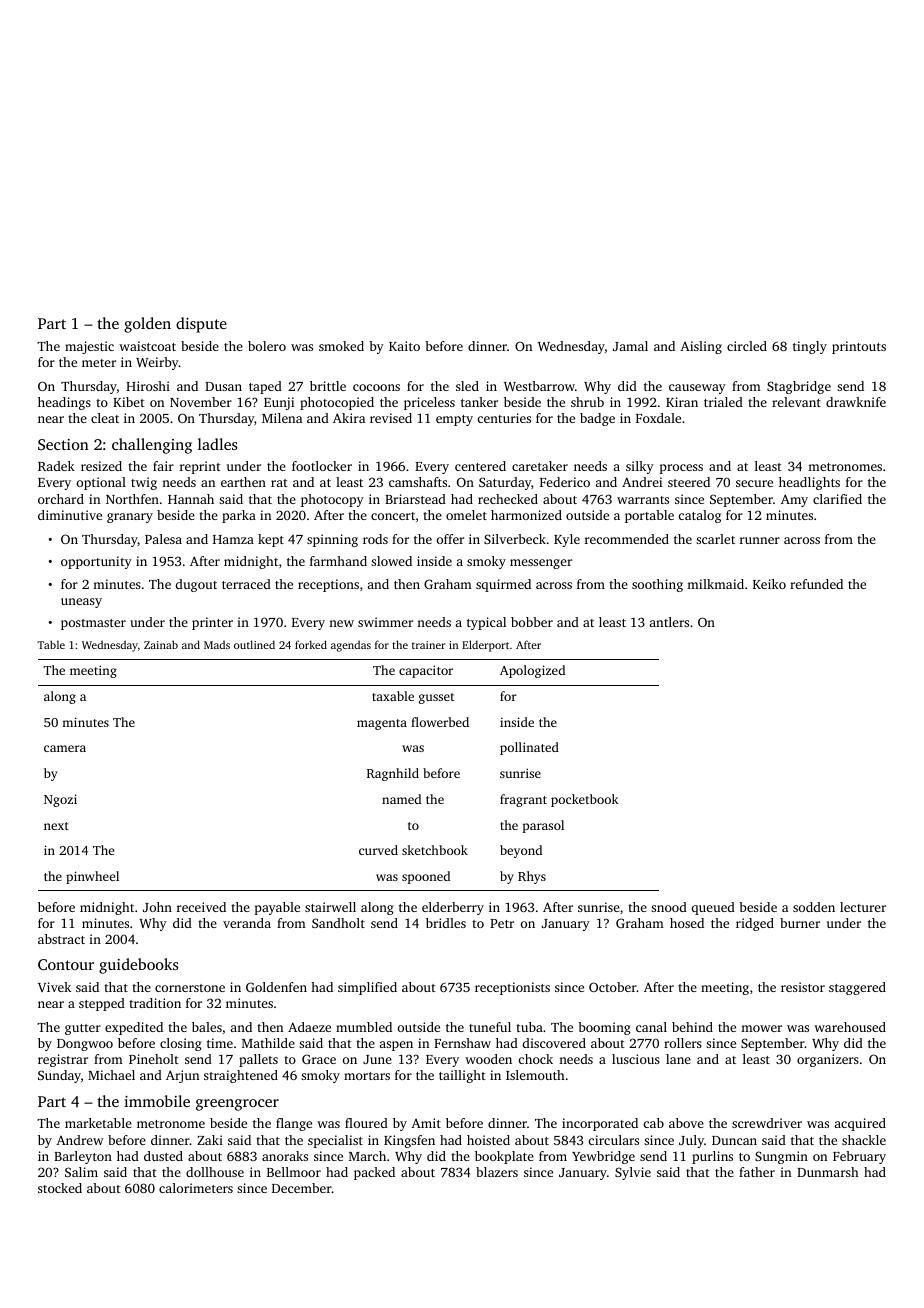 The width and height of the page is (924, 1308). Describe the element at coordinates (215, 1172) in the page. I see `dollhouse` at that location.
